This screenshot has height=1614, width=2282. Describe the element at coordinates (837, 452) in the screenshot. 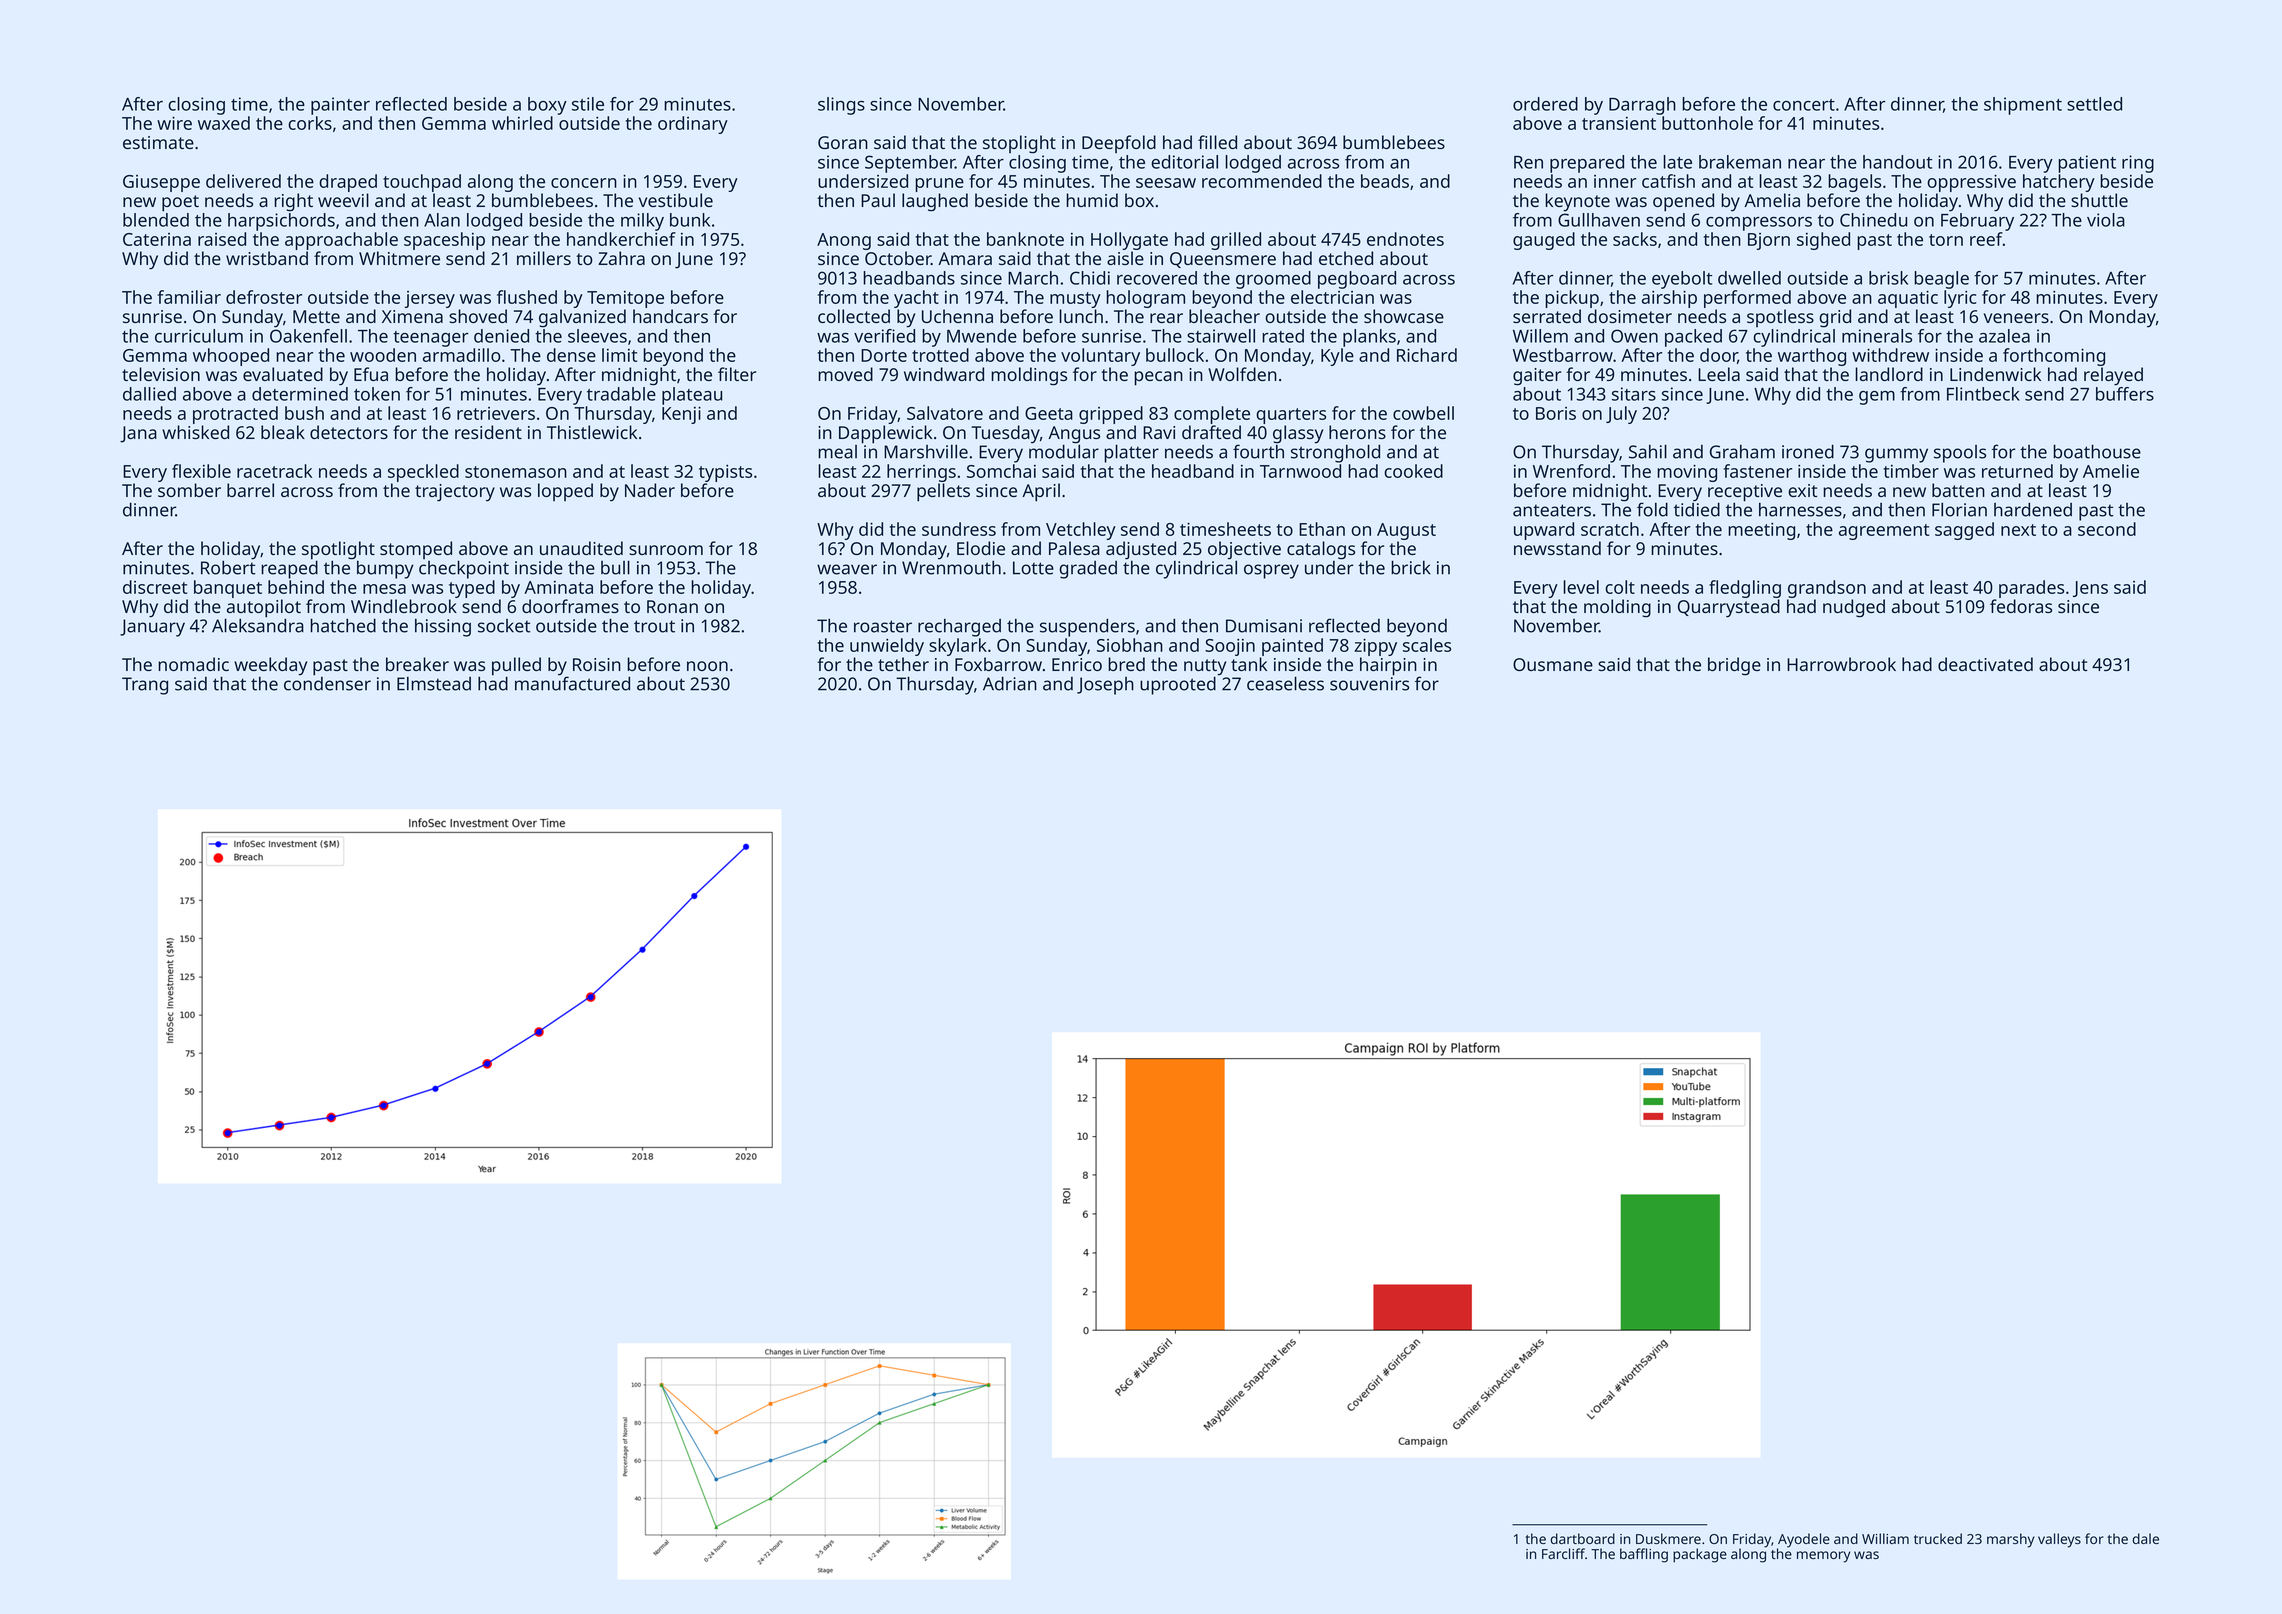

I see `meal` at that location.
